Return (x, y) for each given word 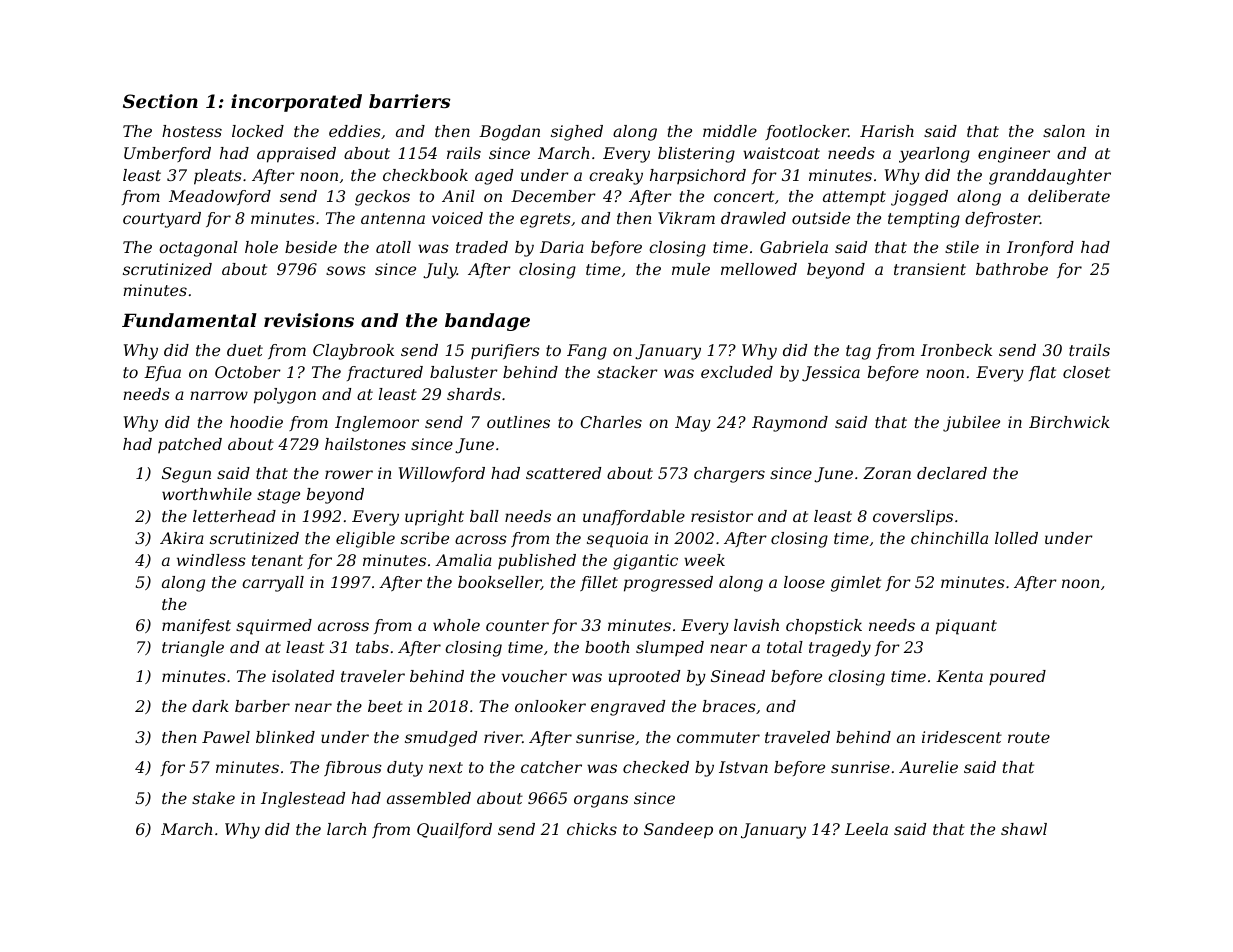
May (693, 424)
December (553, 196)
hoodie (256, 422)
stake (213, 798)
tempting (924, 220)
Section (160, 101)
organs (601, 801)
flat (1042, 373)
